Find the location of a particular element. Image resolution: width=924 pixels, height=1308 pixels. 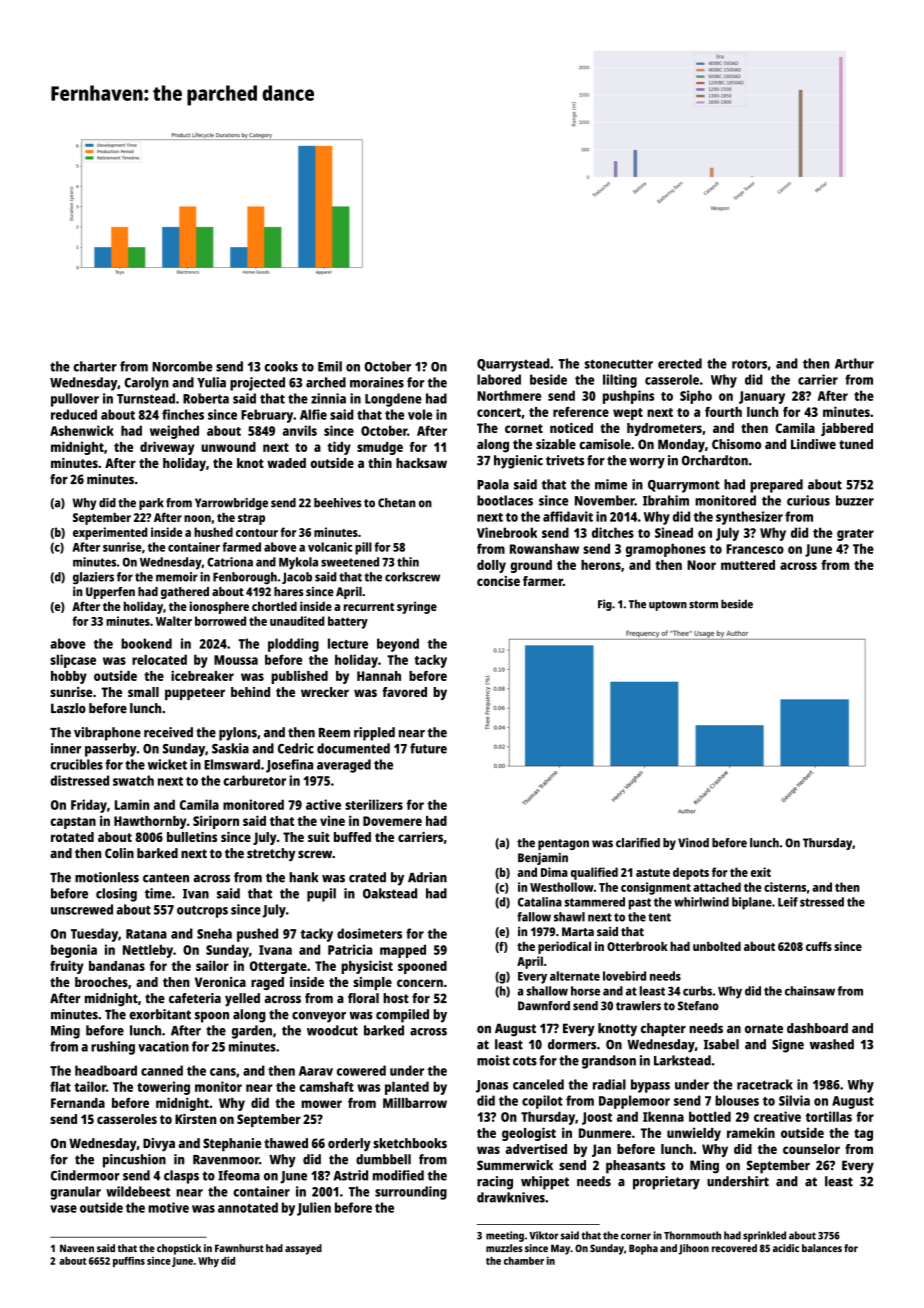

future is located at coordinates (428, 748).
